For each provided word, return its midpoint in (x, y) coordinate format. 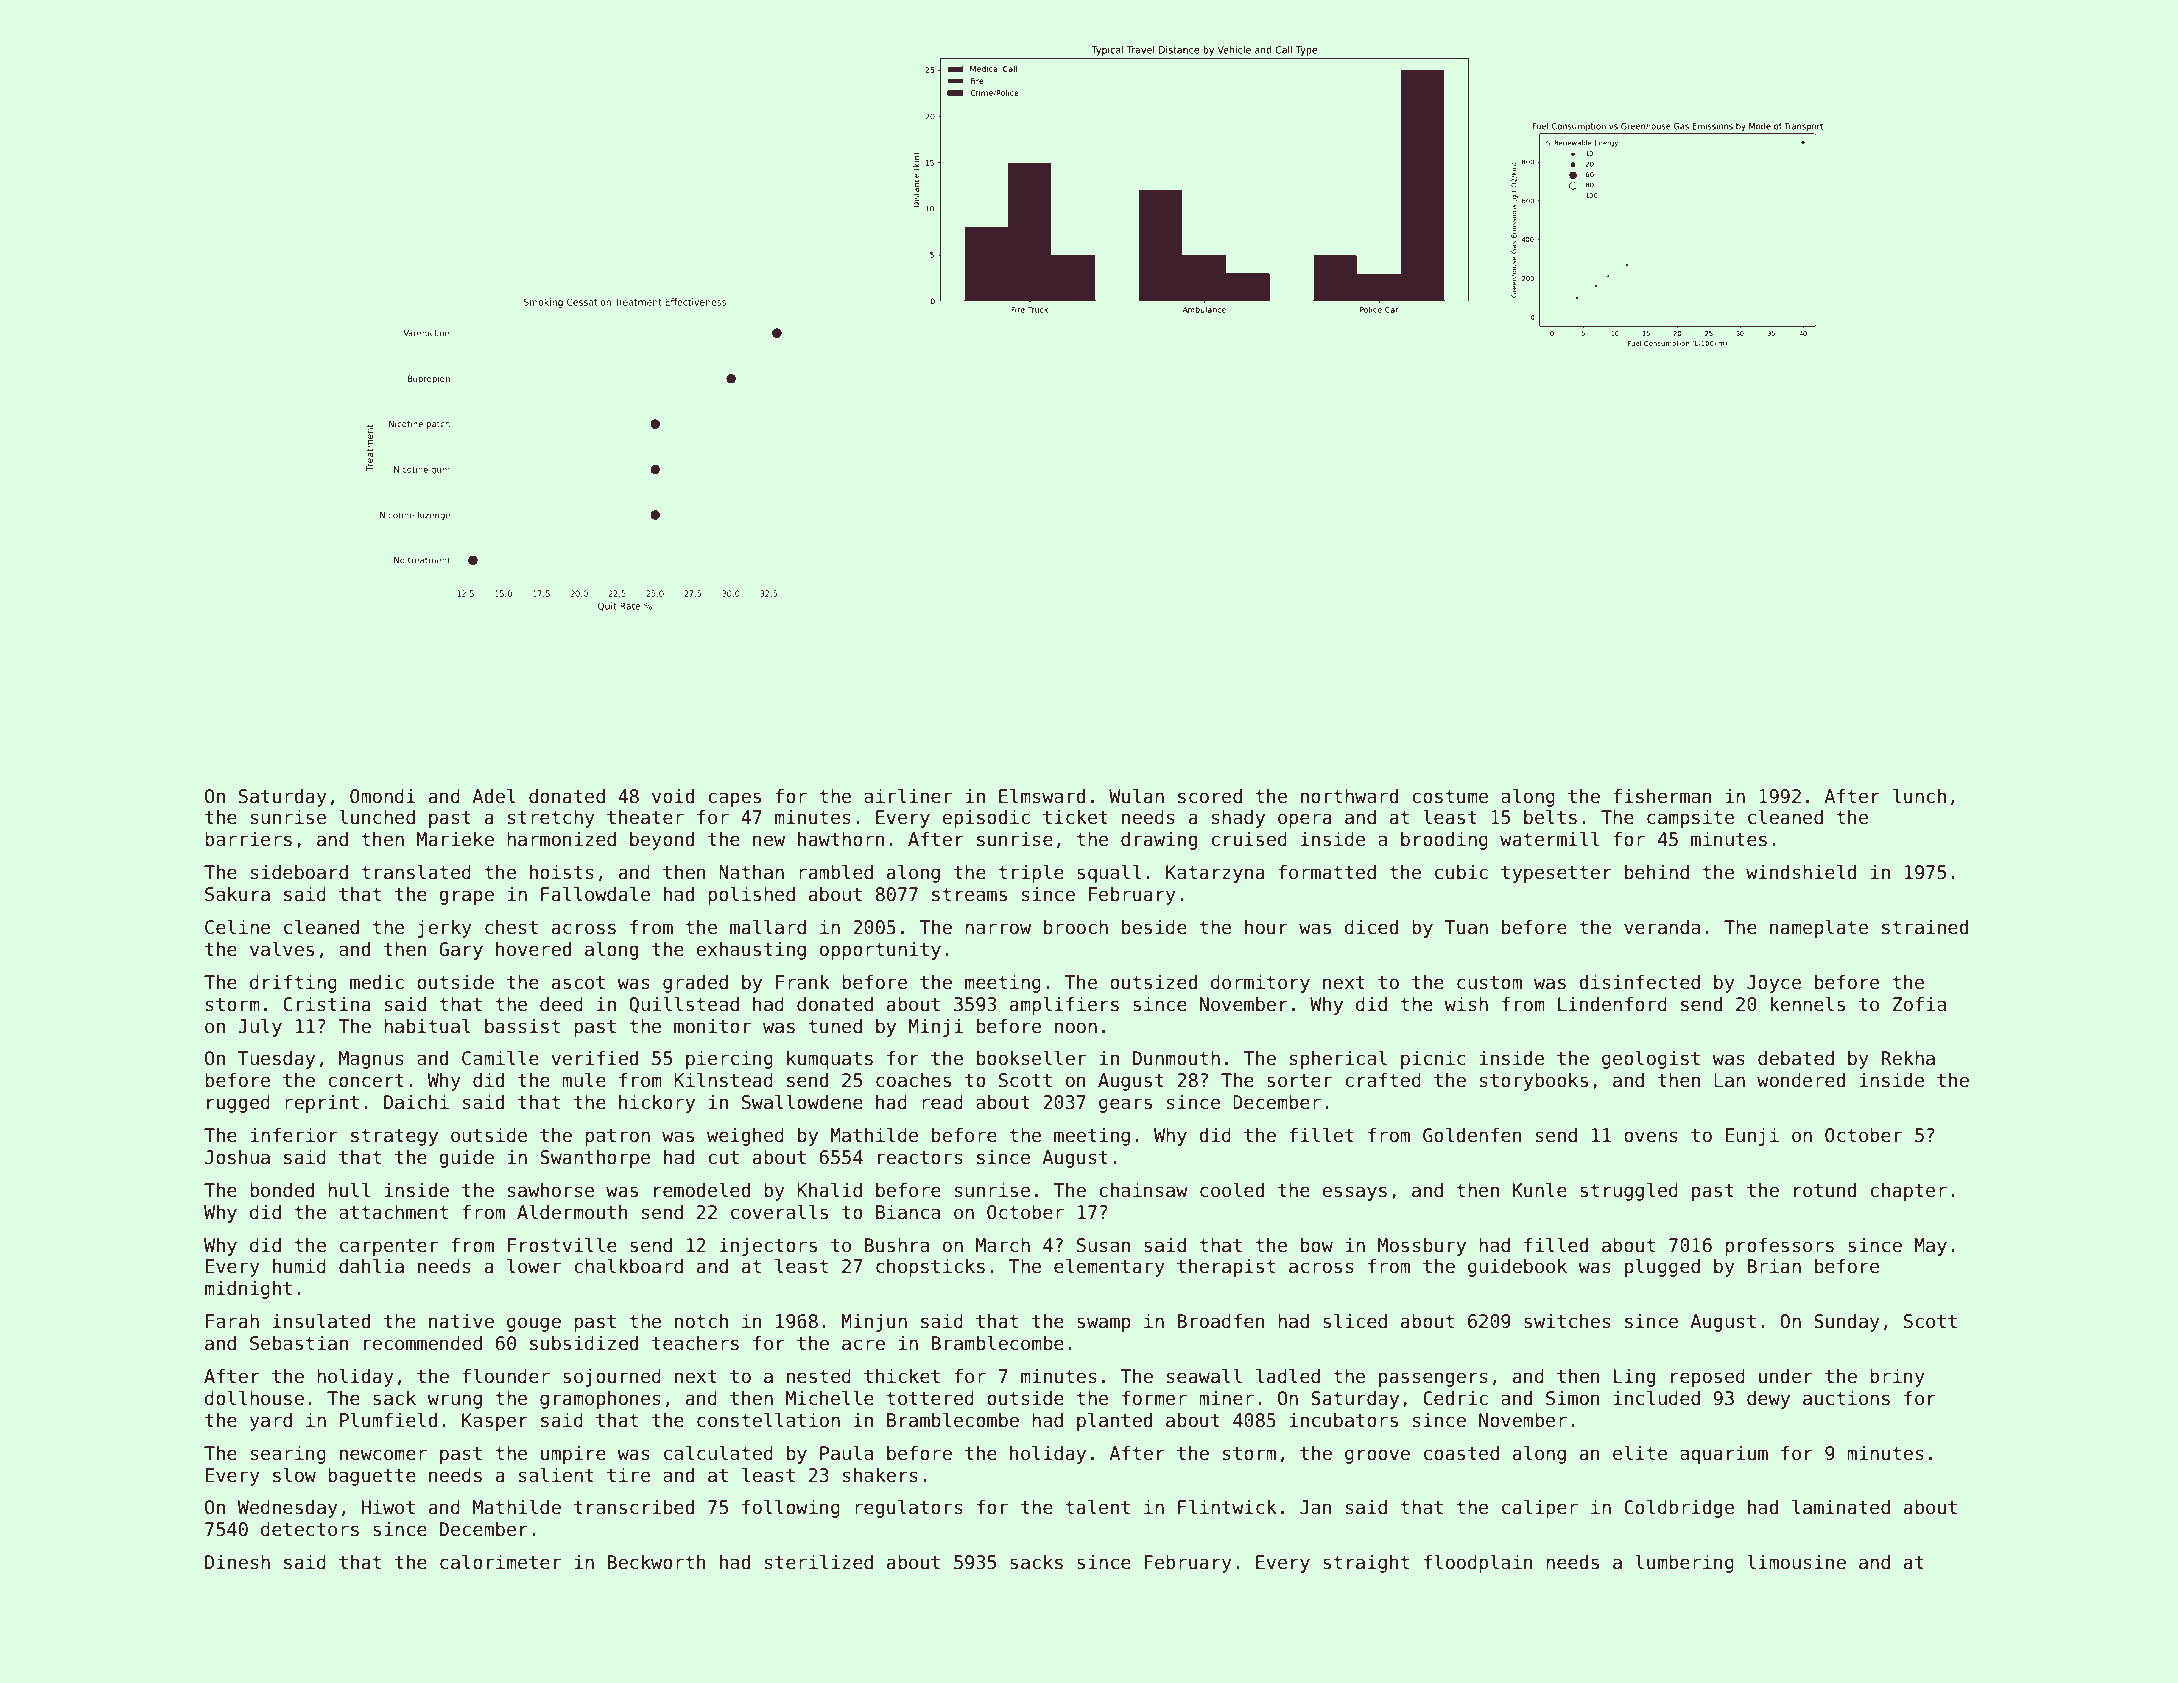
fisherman (1662, 796)
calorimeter (500, 1562)
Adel (494, 796)
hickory (657, 1104)
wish (1466, 1004)
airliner (908, 796)
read (942, 1102)
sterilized (819, 1562)
